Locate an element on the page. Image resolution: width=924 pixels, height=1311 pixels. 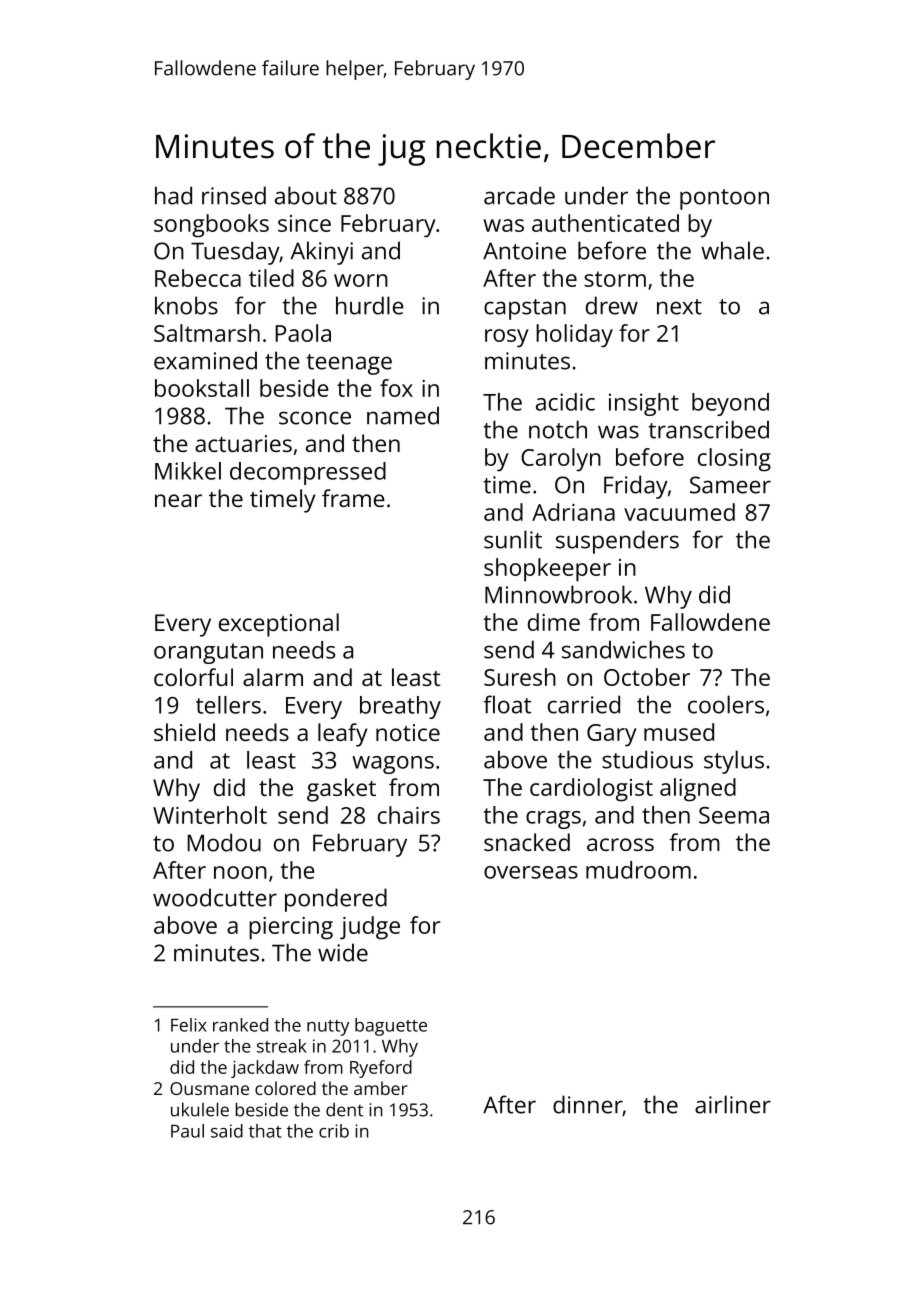
exceptional is located at coordinates (279, 625).
